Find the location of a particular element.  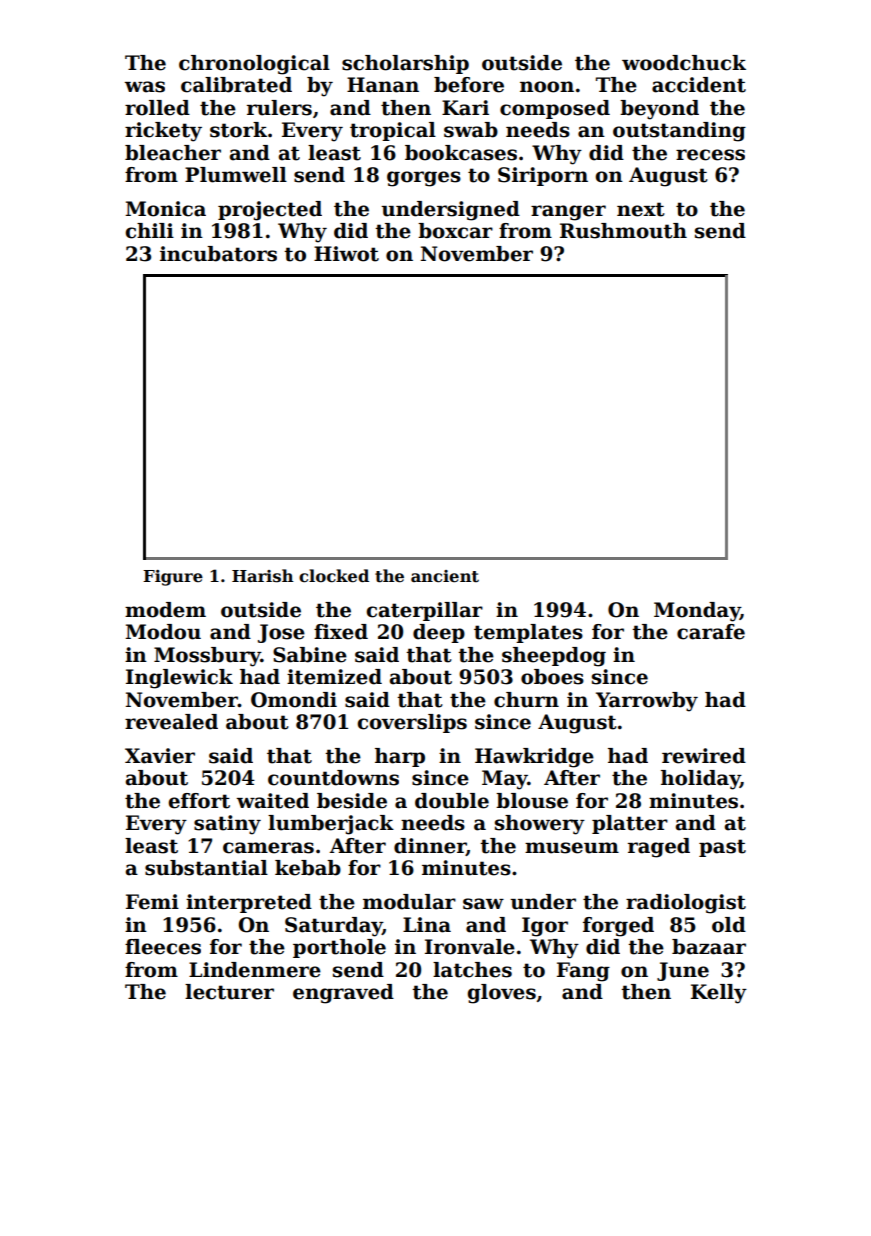

Hiwot is located at coordinates (346, 254).
